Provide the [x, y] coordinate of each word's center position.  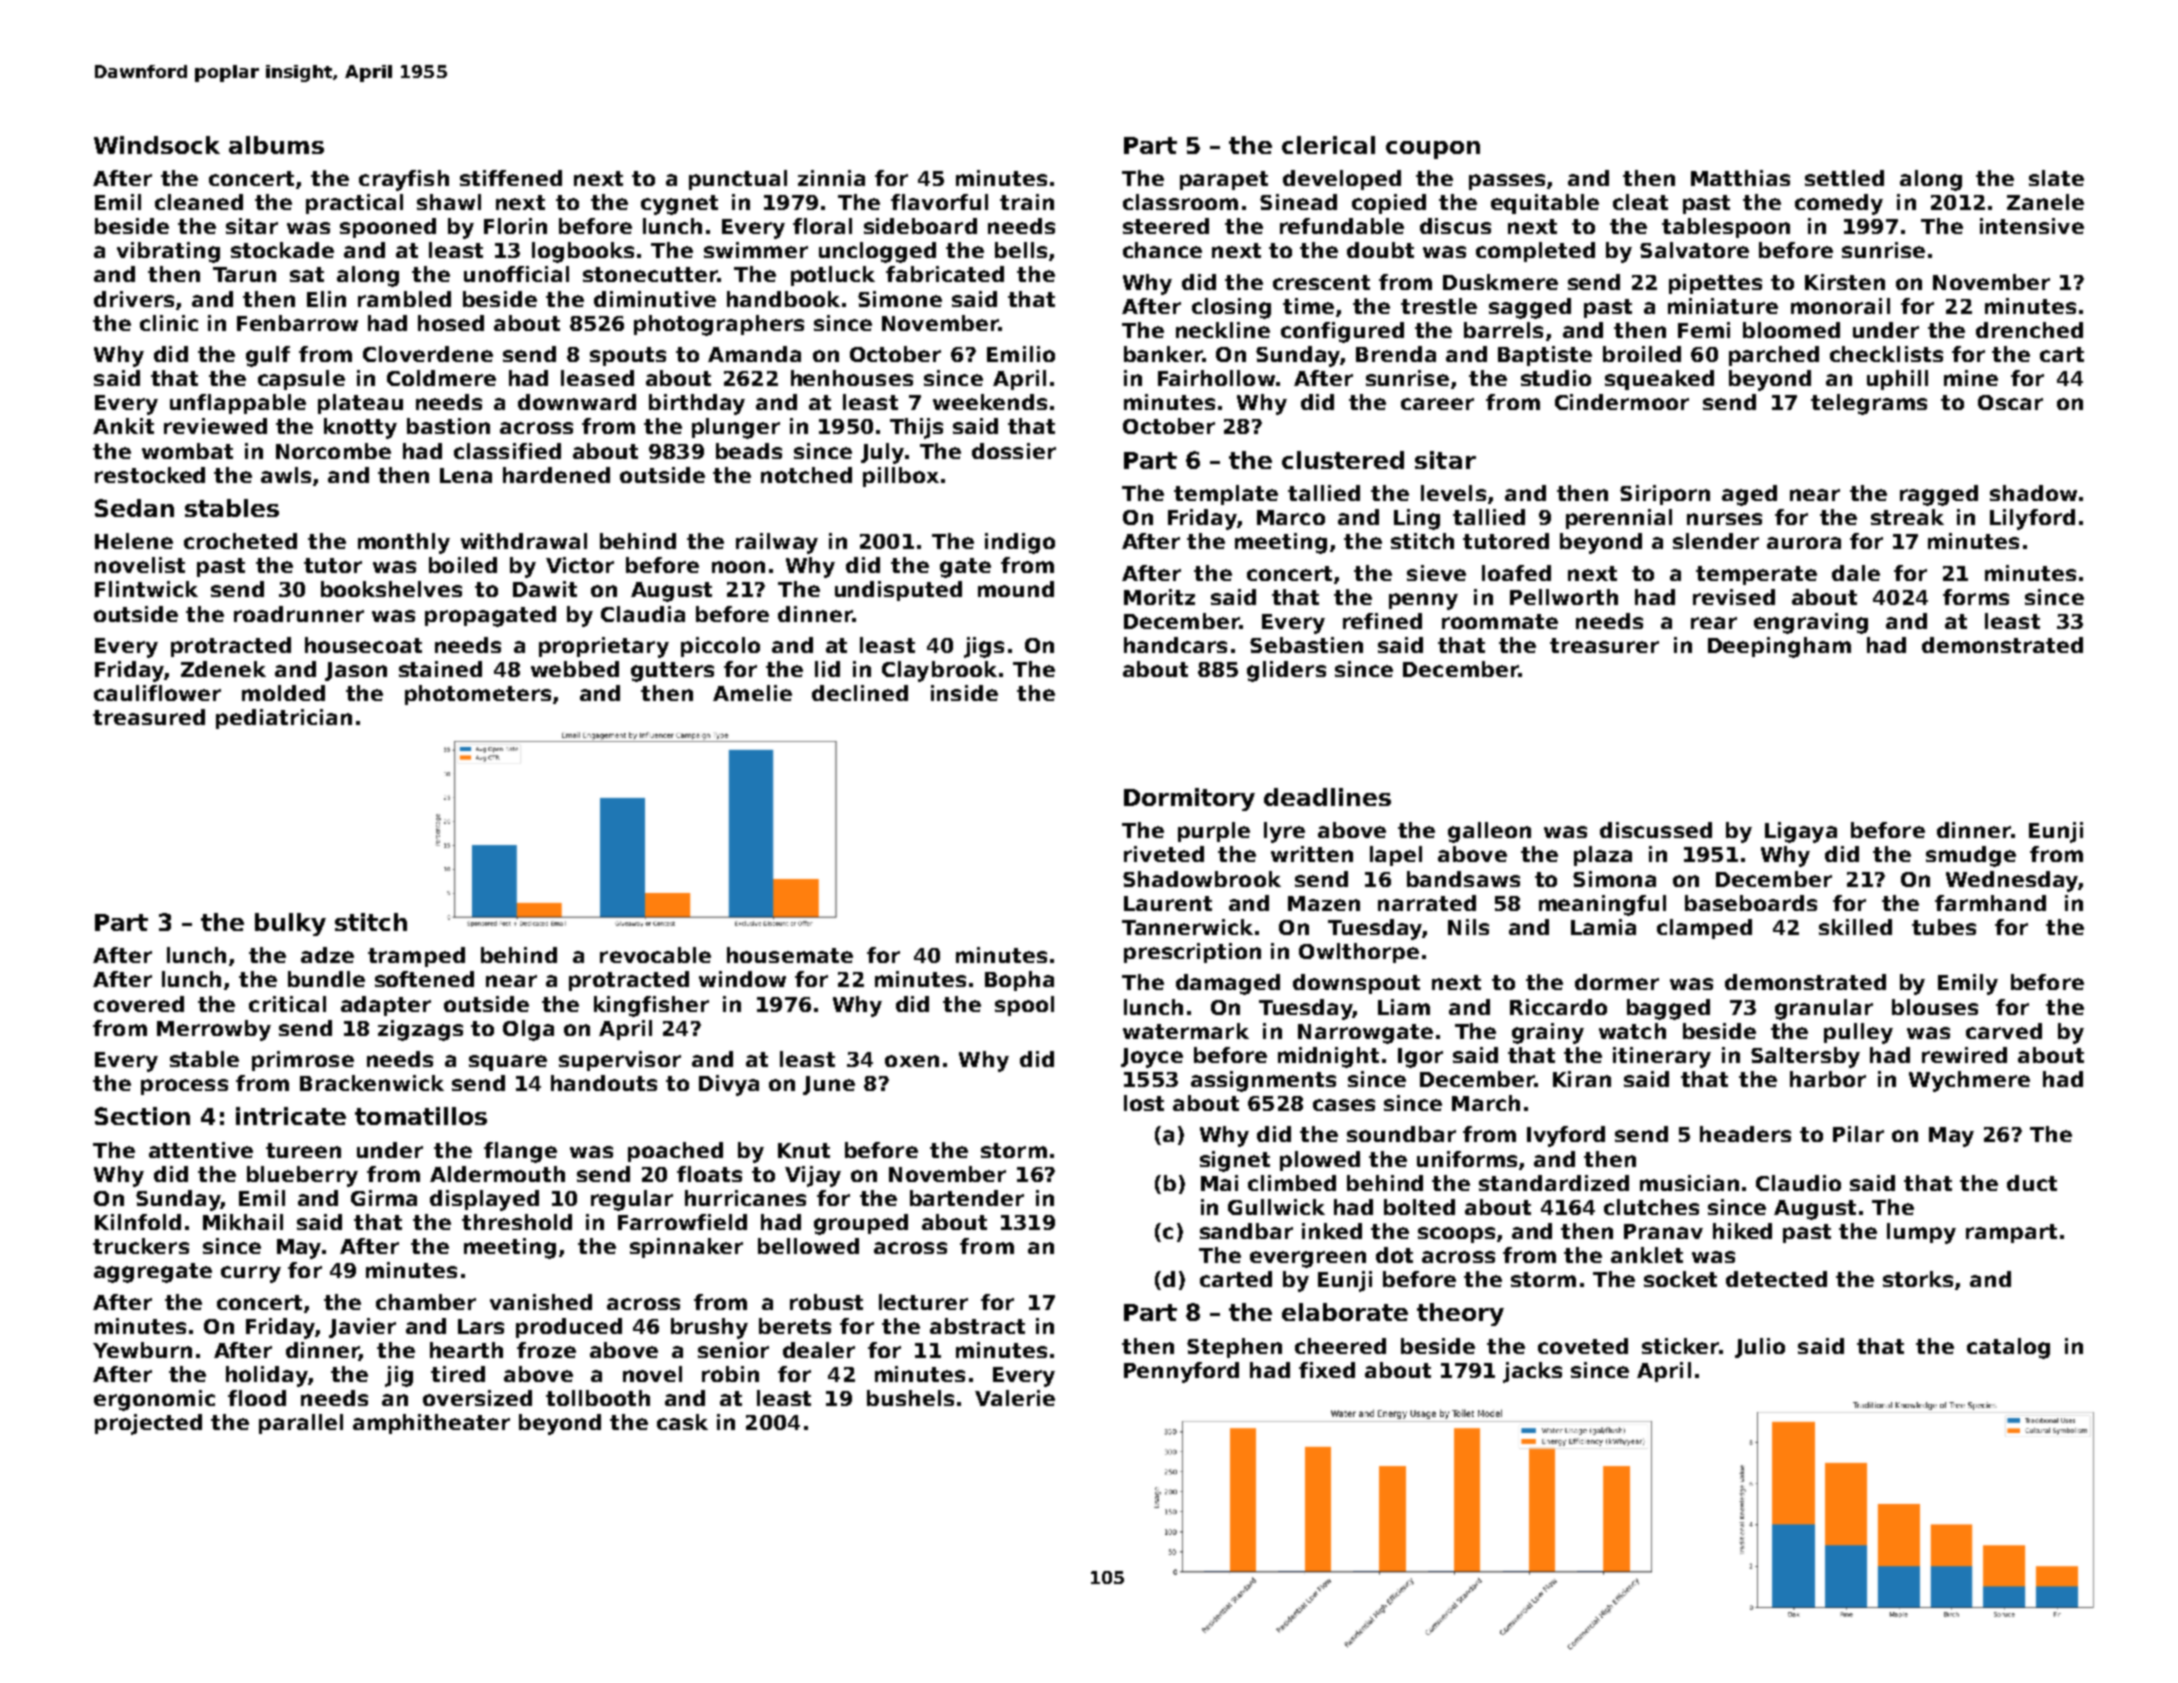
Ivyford [1566, 1136]
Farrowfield [682, 1222]
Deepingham [1779, 647]
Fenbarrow [297, 323]
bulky [290, 924]
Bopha [1019, 981]
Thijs [916, 428]
